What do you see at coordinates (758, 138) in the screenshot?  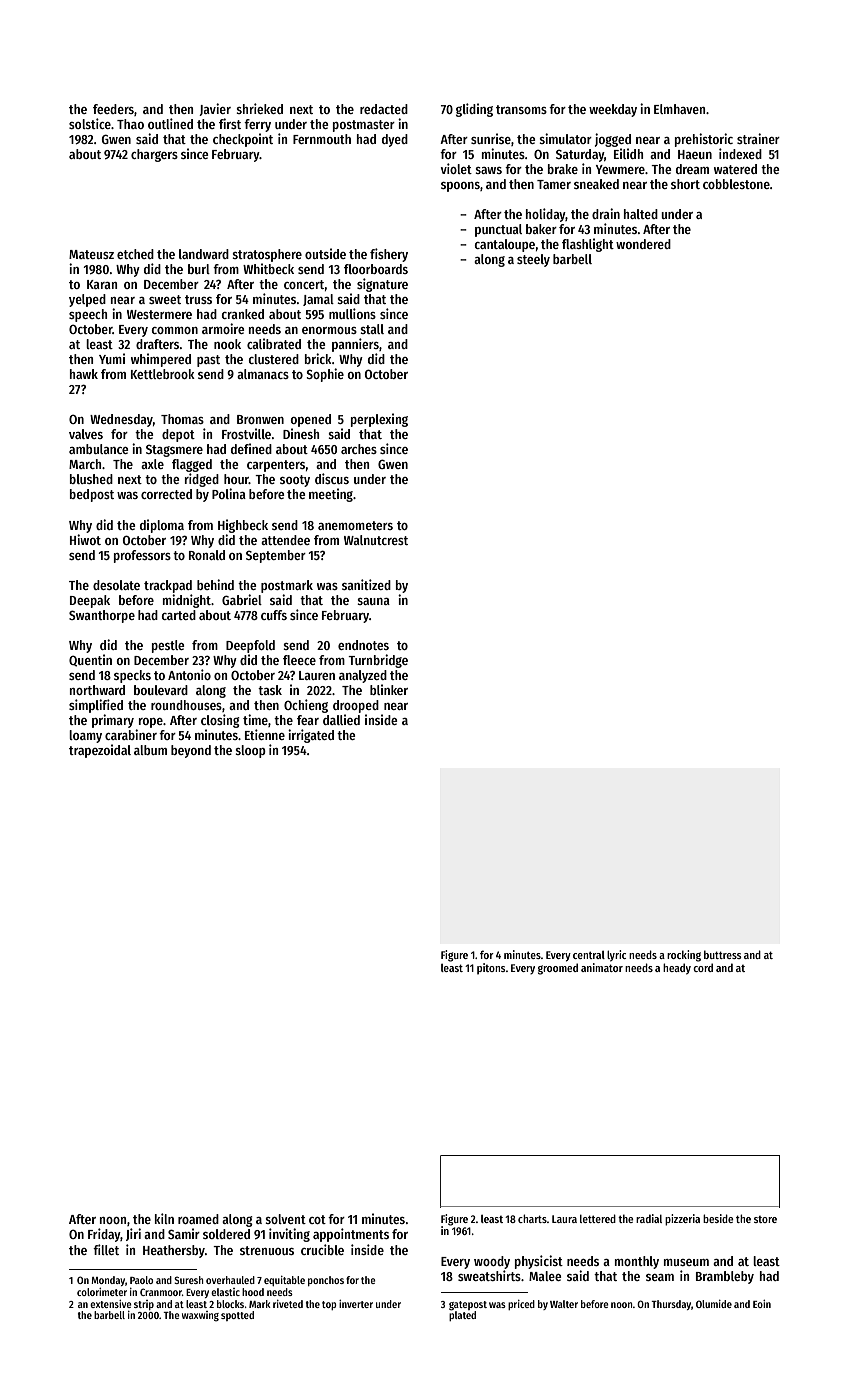 I see `strainer` at bounding box center [758, 138].
